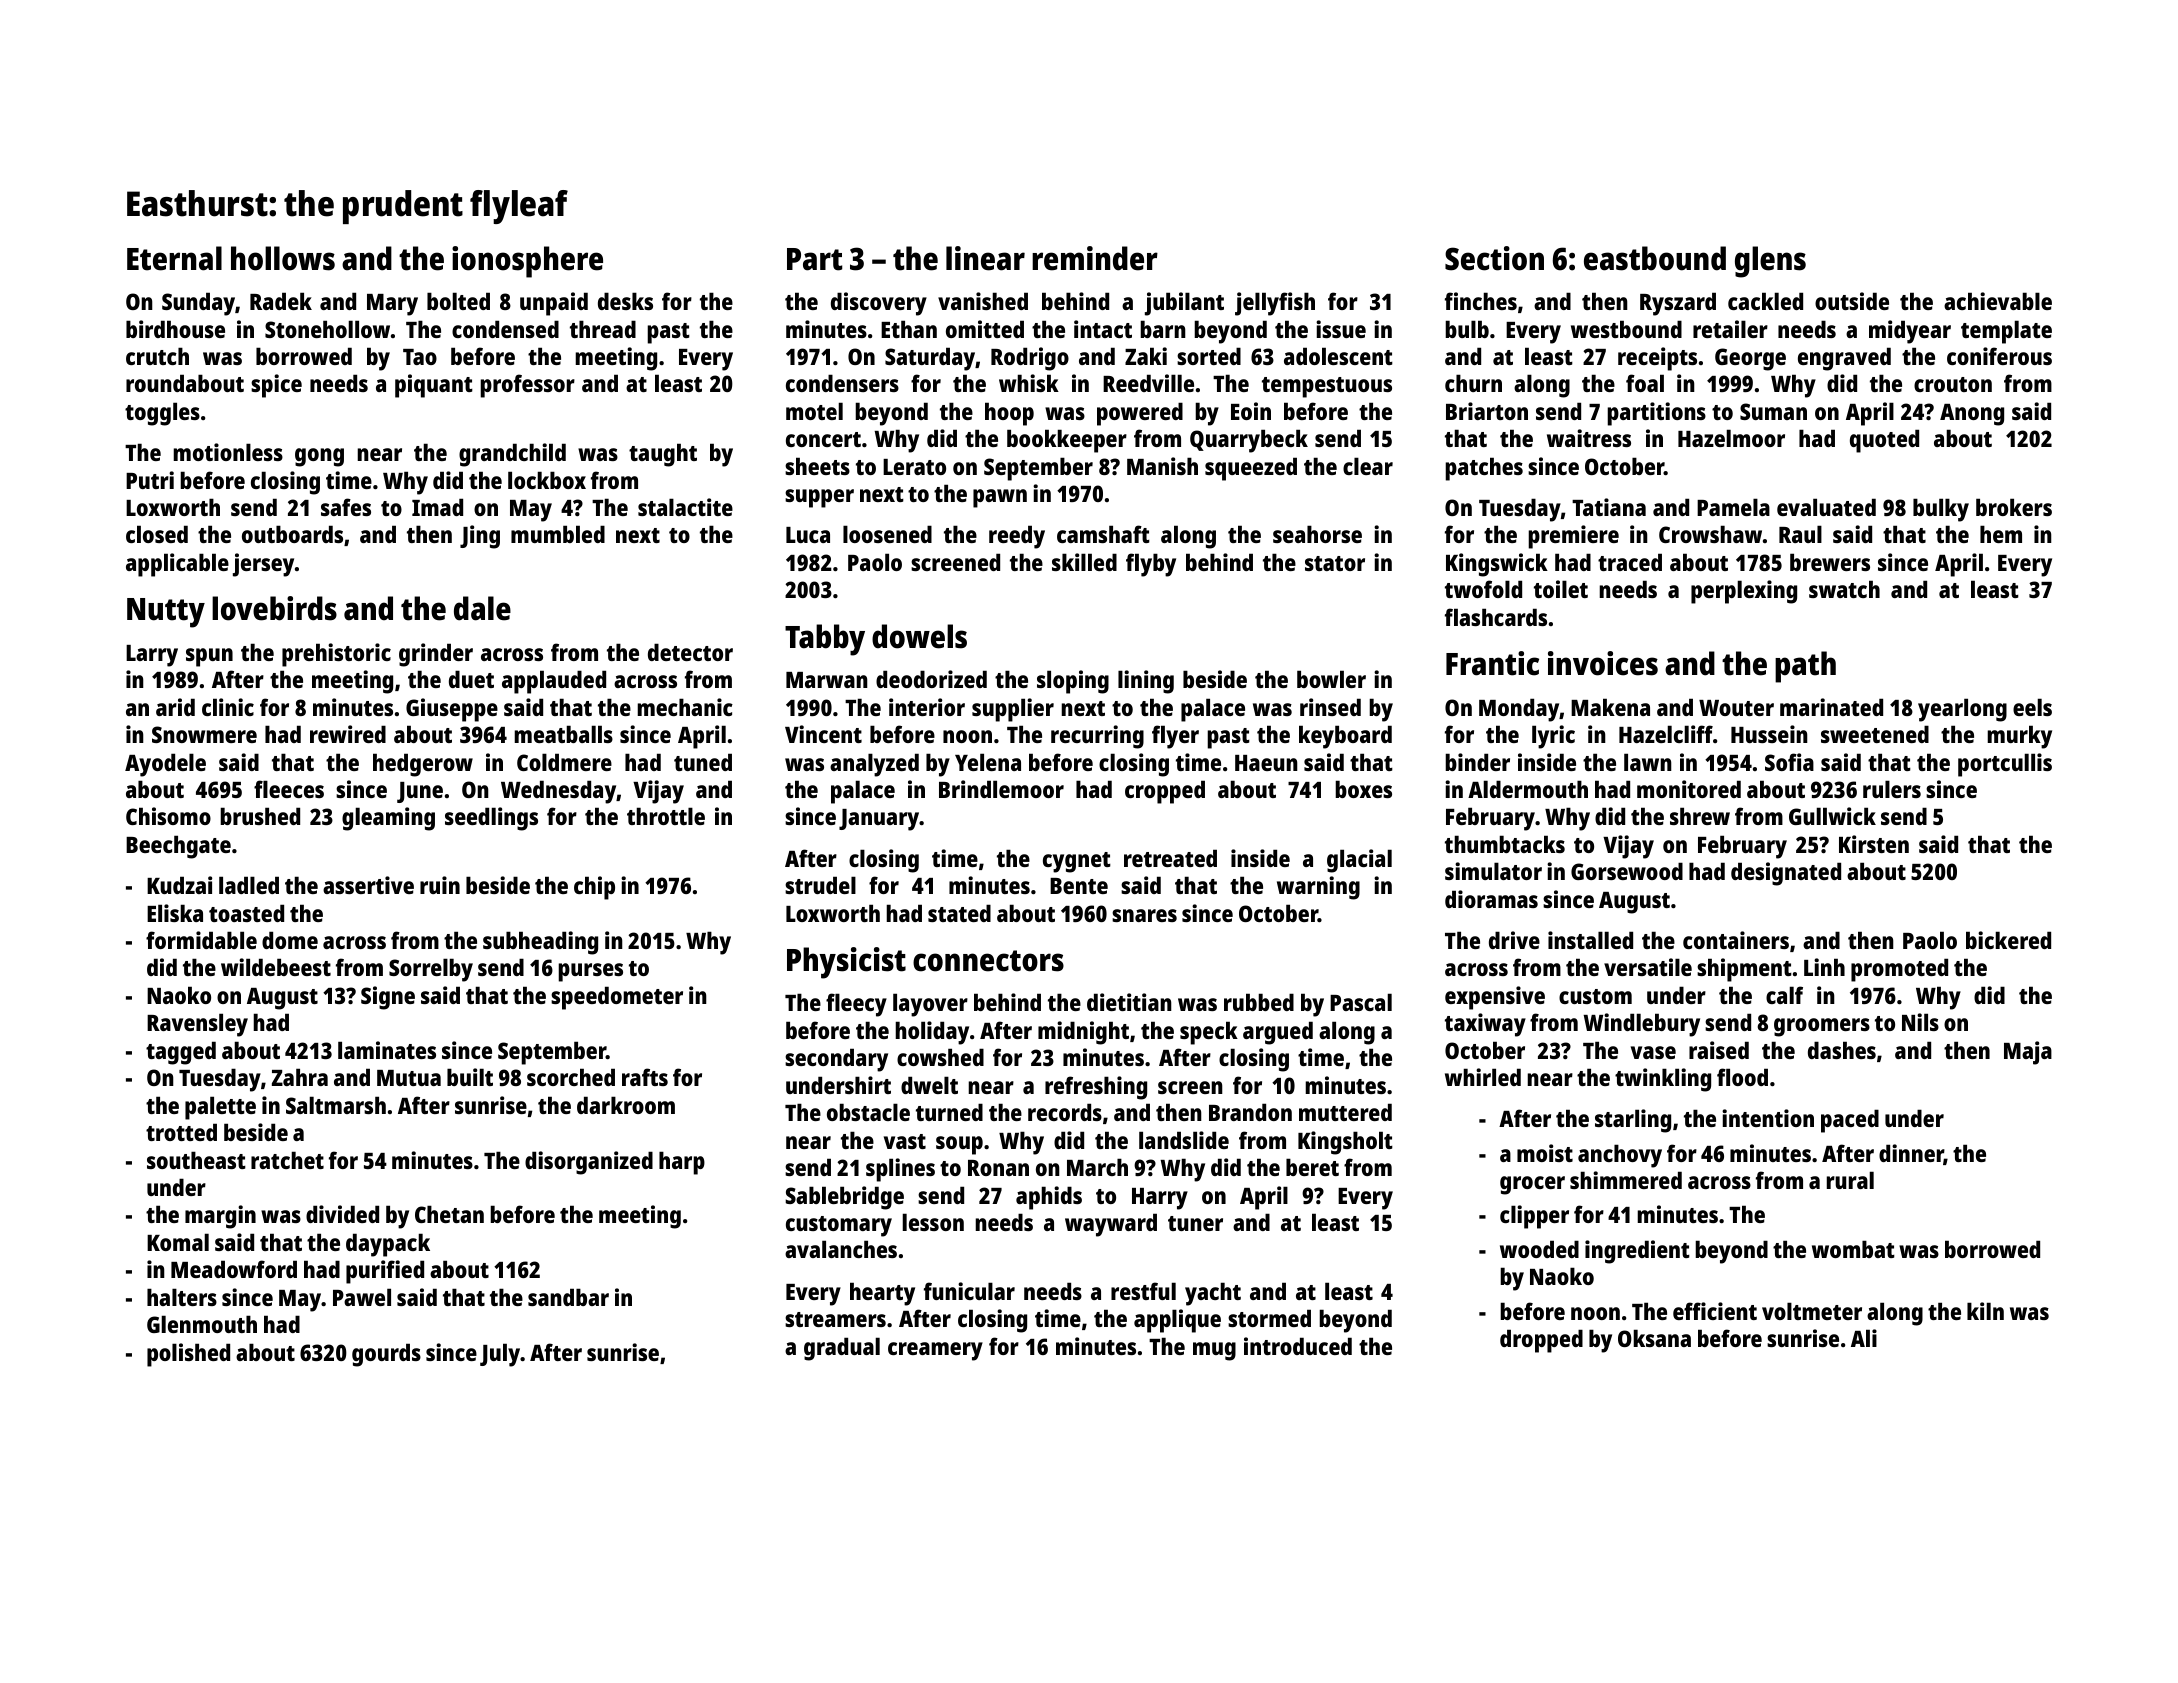 This image has width=2178, height=1683. Describe the element at coordinates (1162, 466) in the image. I see `Manish` at that location.
